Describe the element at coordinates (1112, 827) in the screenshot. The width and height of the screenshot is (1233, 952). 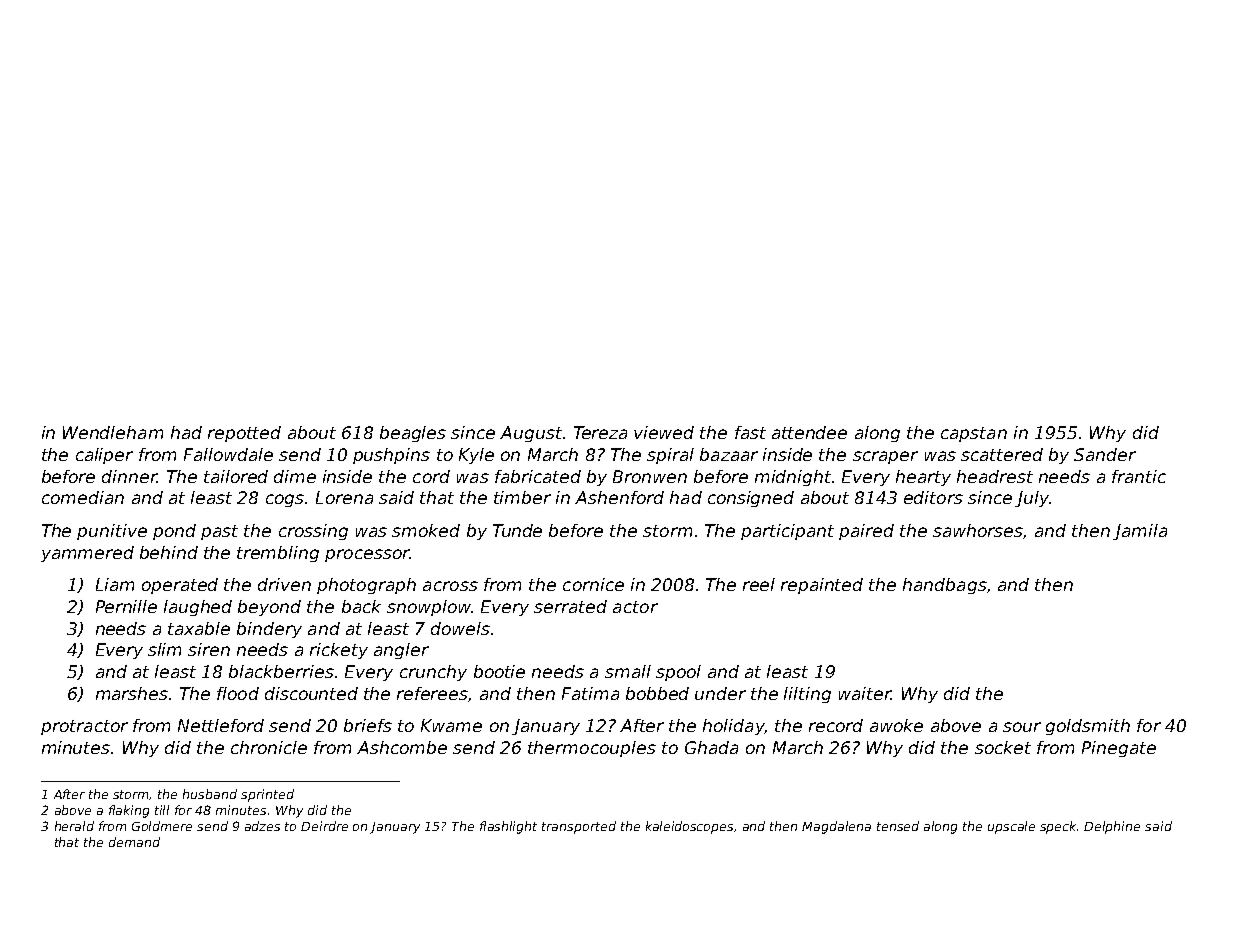
I see `Delphine` at that location.
